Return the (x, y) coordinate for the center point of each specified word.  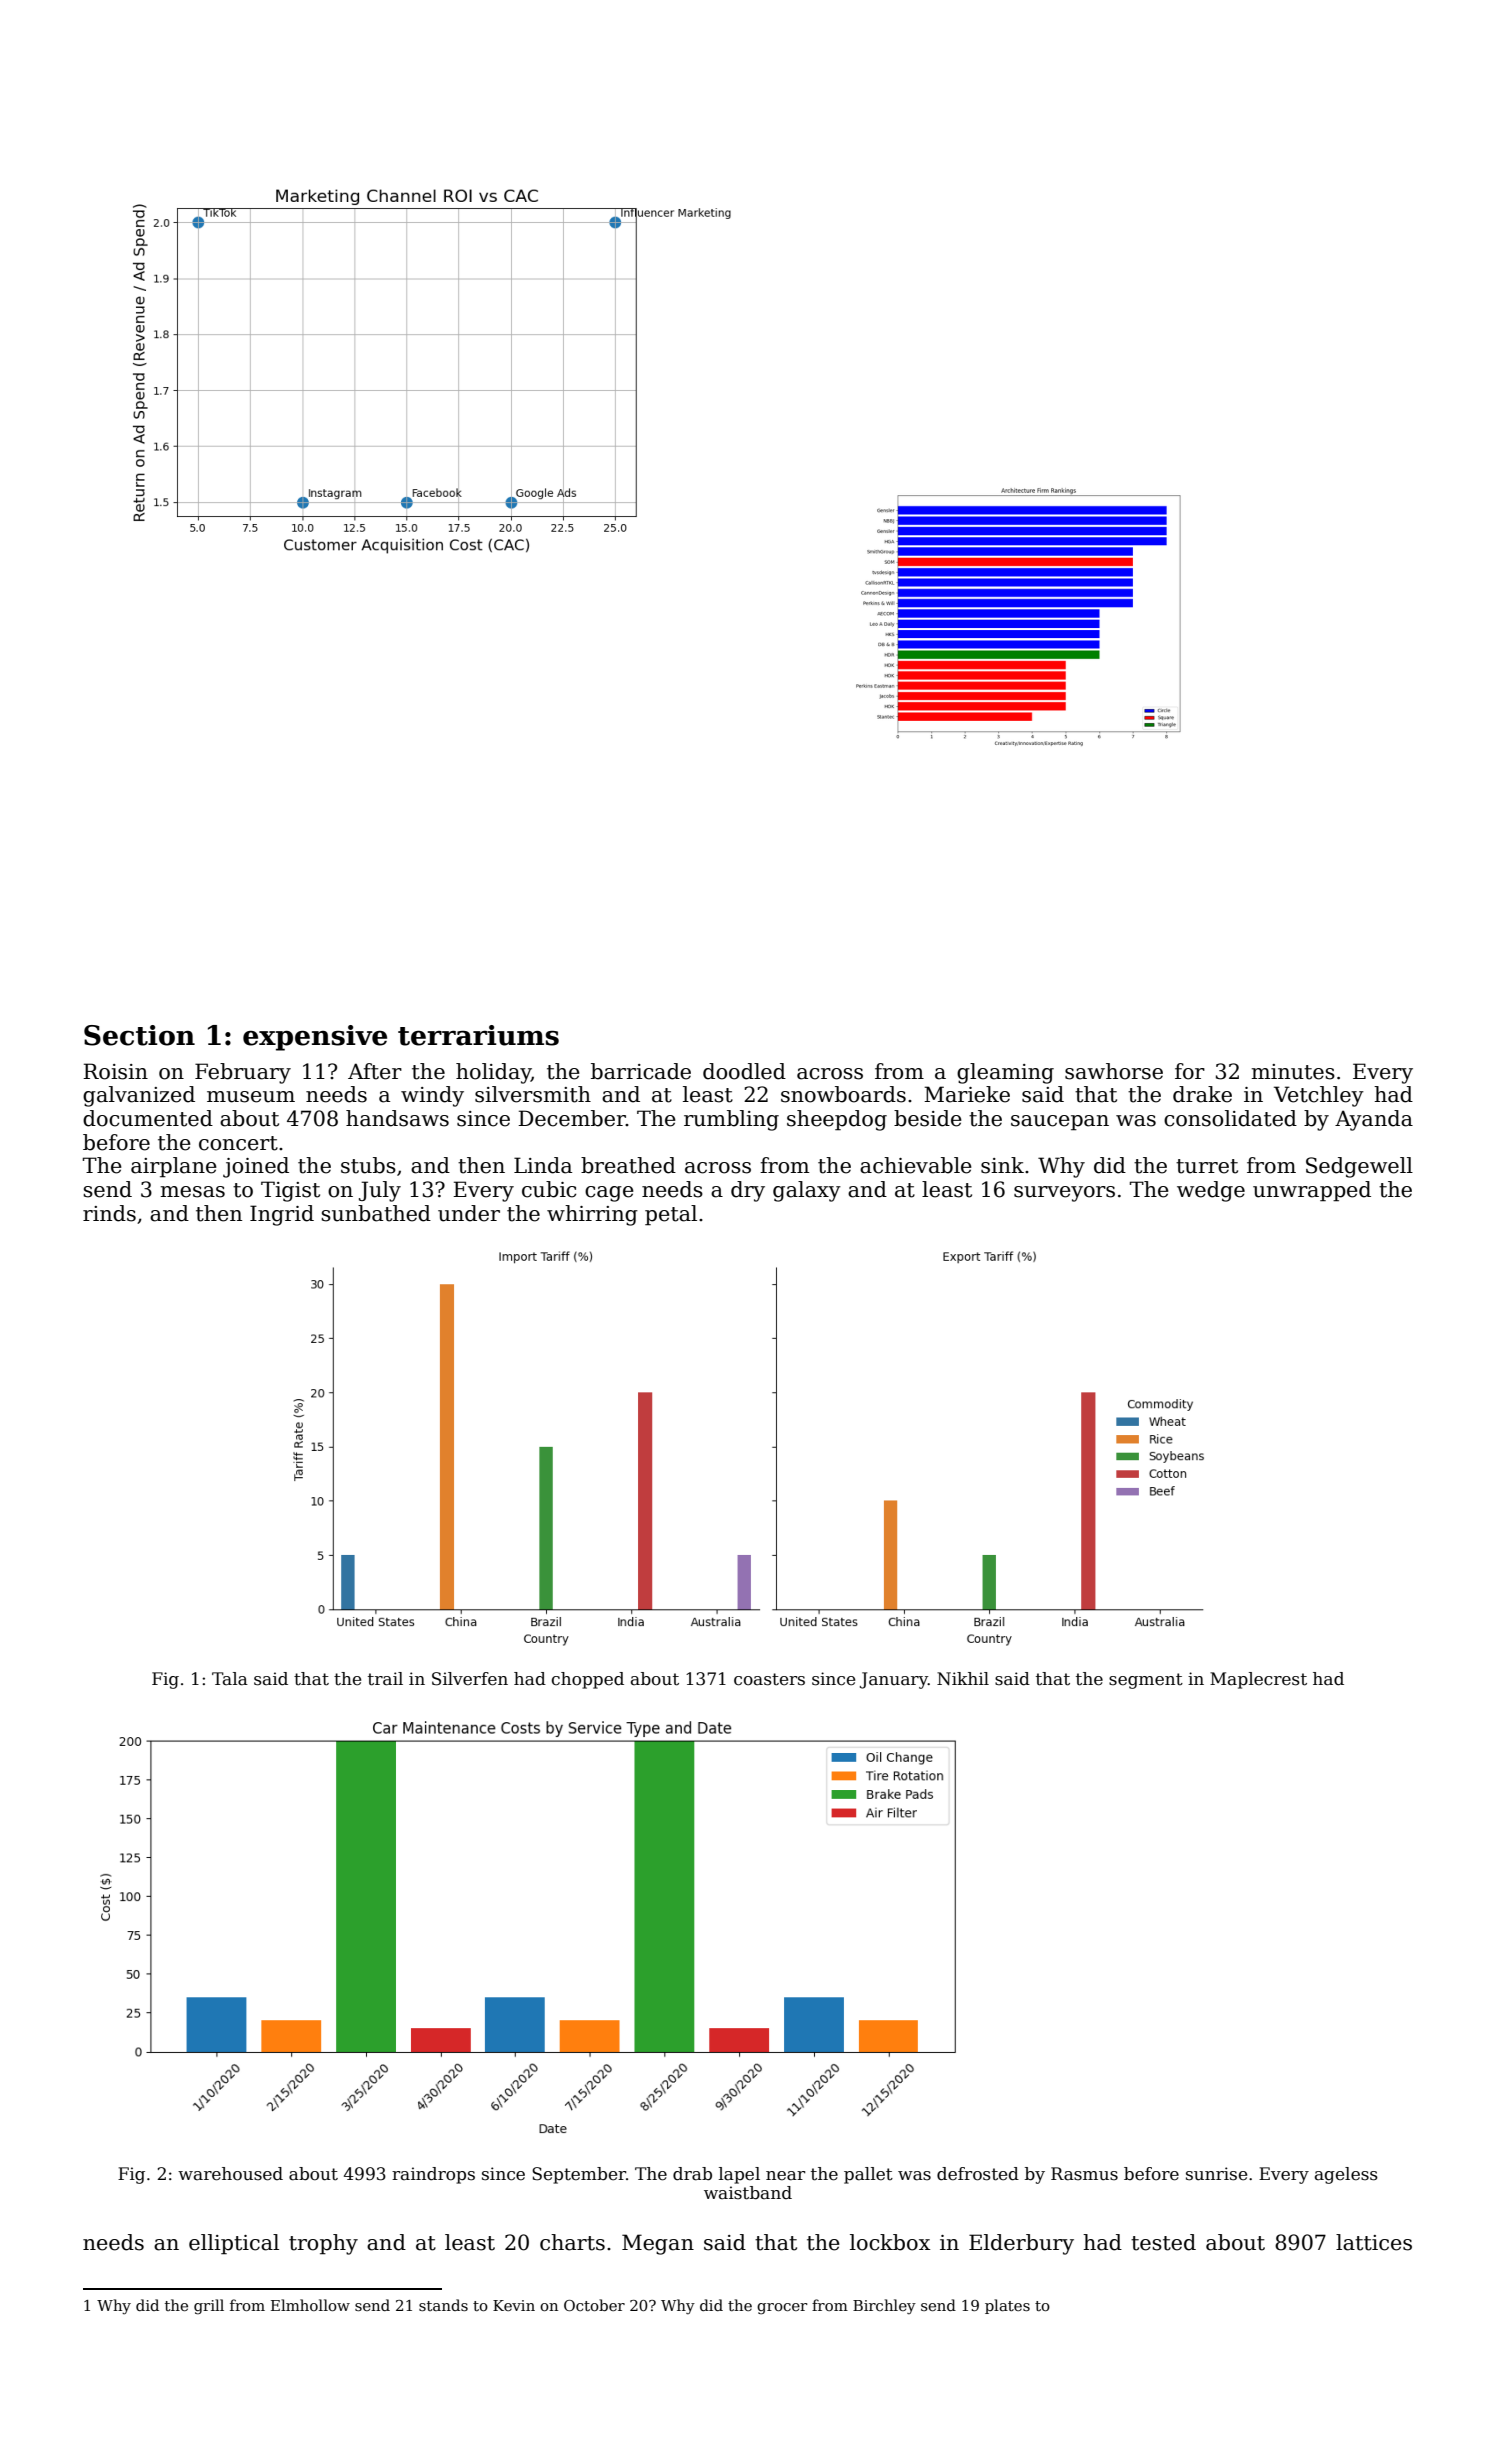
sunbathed (376, 1213)
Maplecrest (1258, 1680)
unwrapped (1312, 1191)
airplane (174, 1167)
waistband (748, 2193)
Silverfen (470, 1679)
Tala (230, 1679)
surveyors (1064, 1194)
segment (1146, 1681)
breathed (628, 1165)
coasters (769, 1679)
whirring (592, 1215)
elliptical (234, 2244)
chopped (588, 1680)
